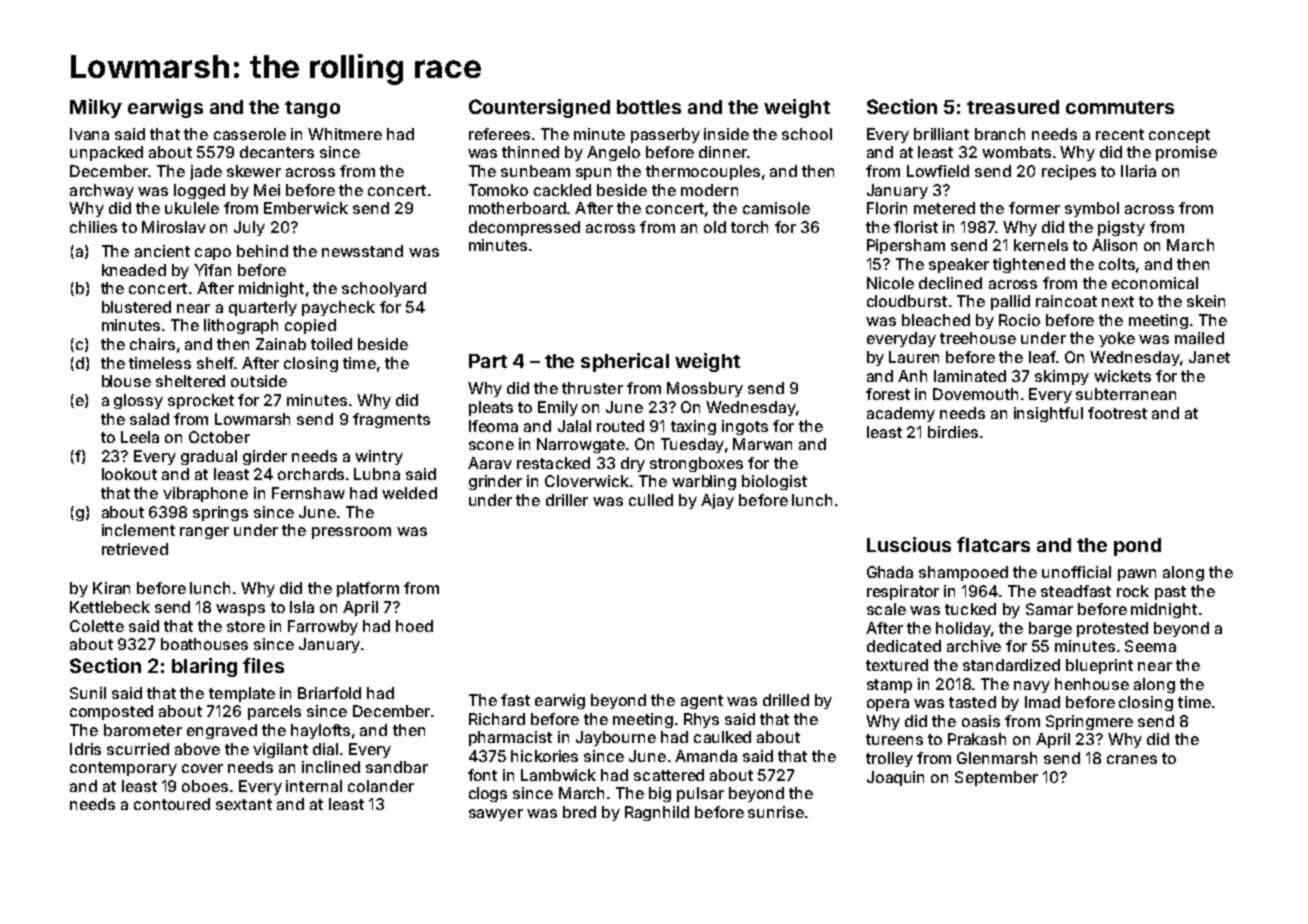  Describe the element at coordinates (338, 308) in the image. I see `paycheck` at that location.
